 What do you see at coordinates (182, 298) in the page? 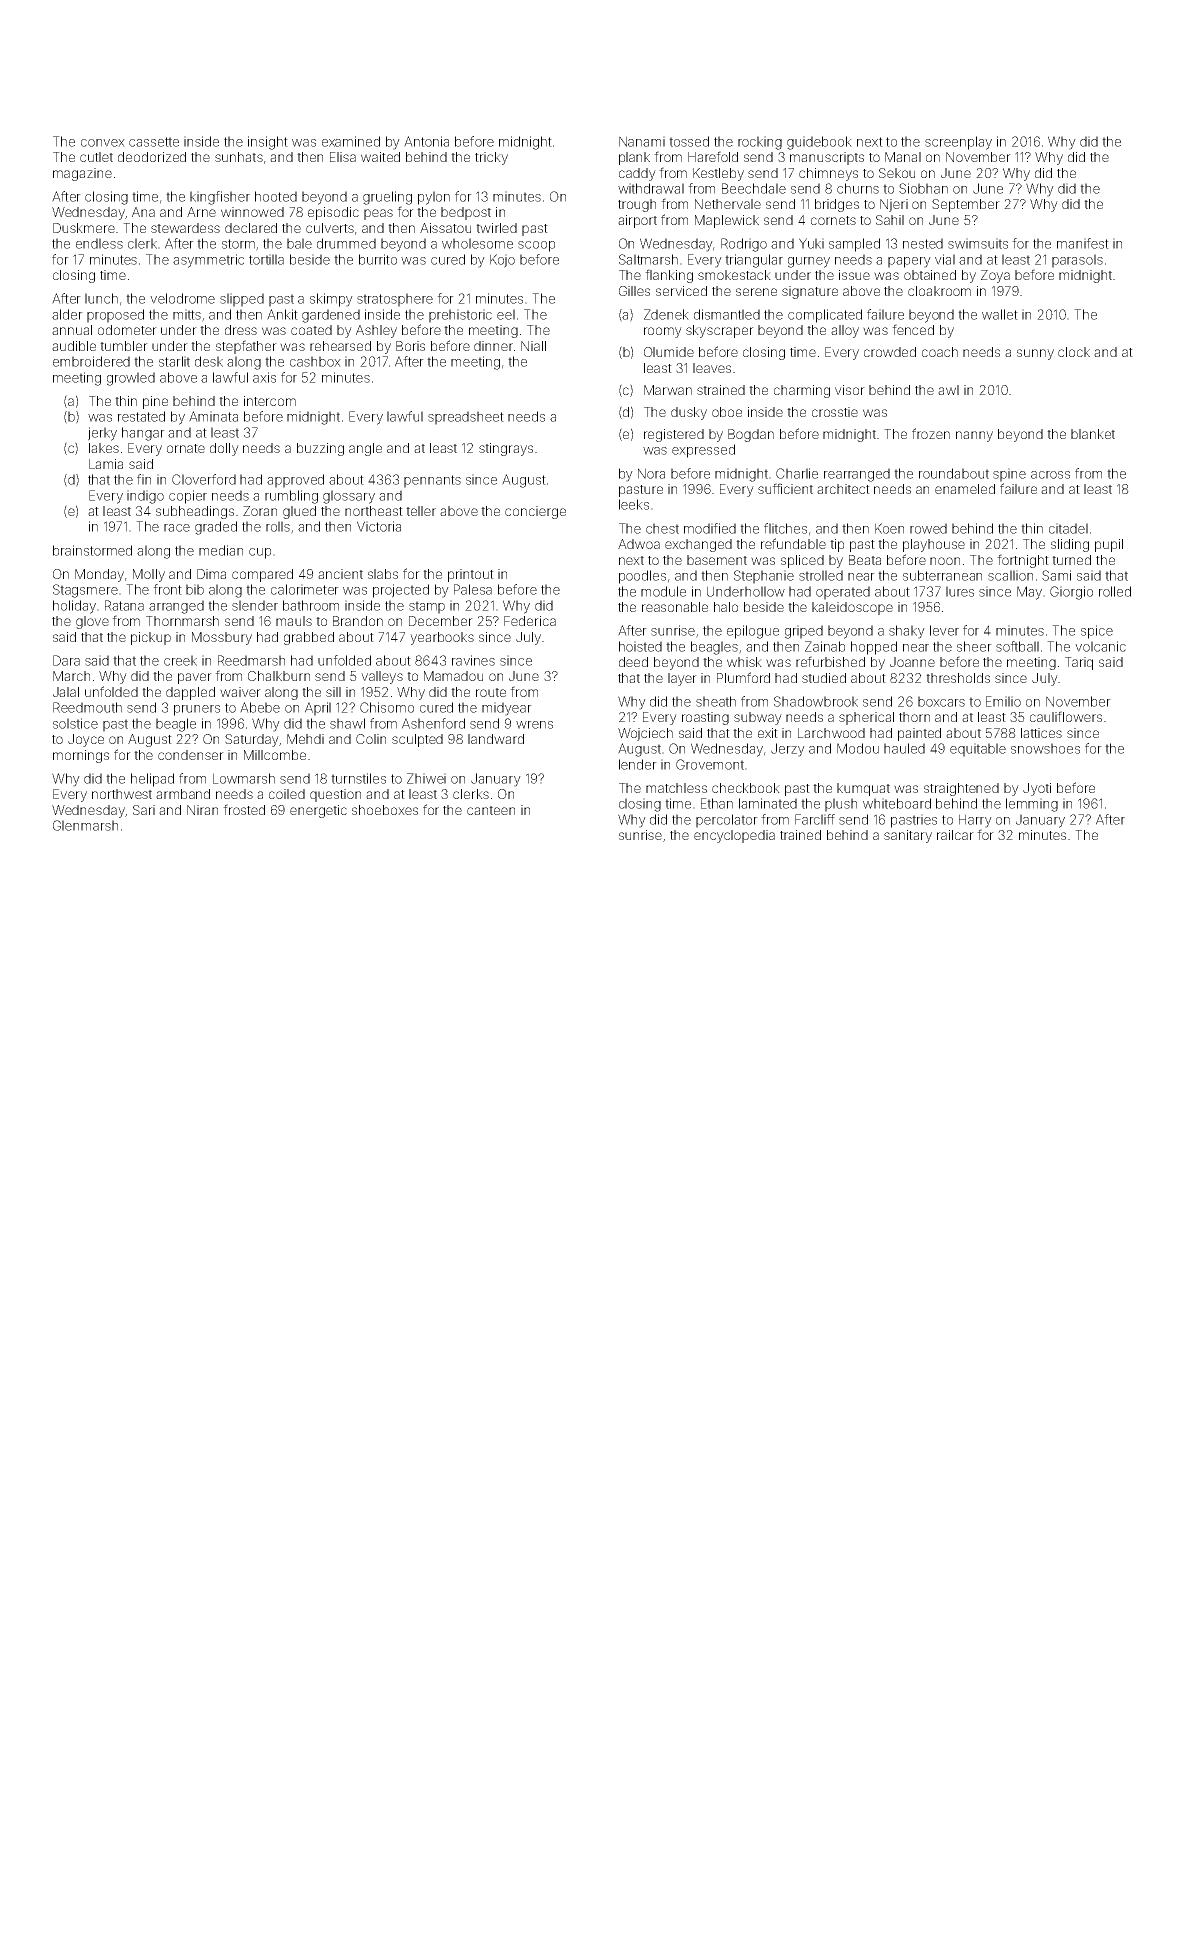
I see `velodrome` at bounding box center [182, 298].
